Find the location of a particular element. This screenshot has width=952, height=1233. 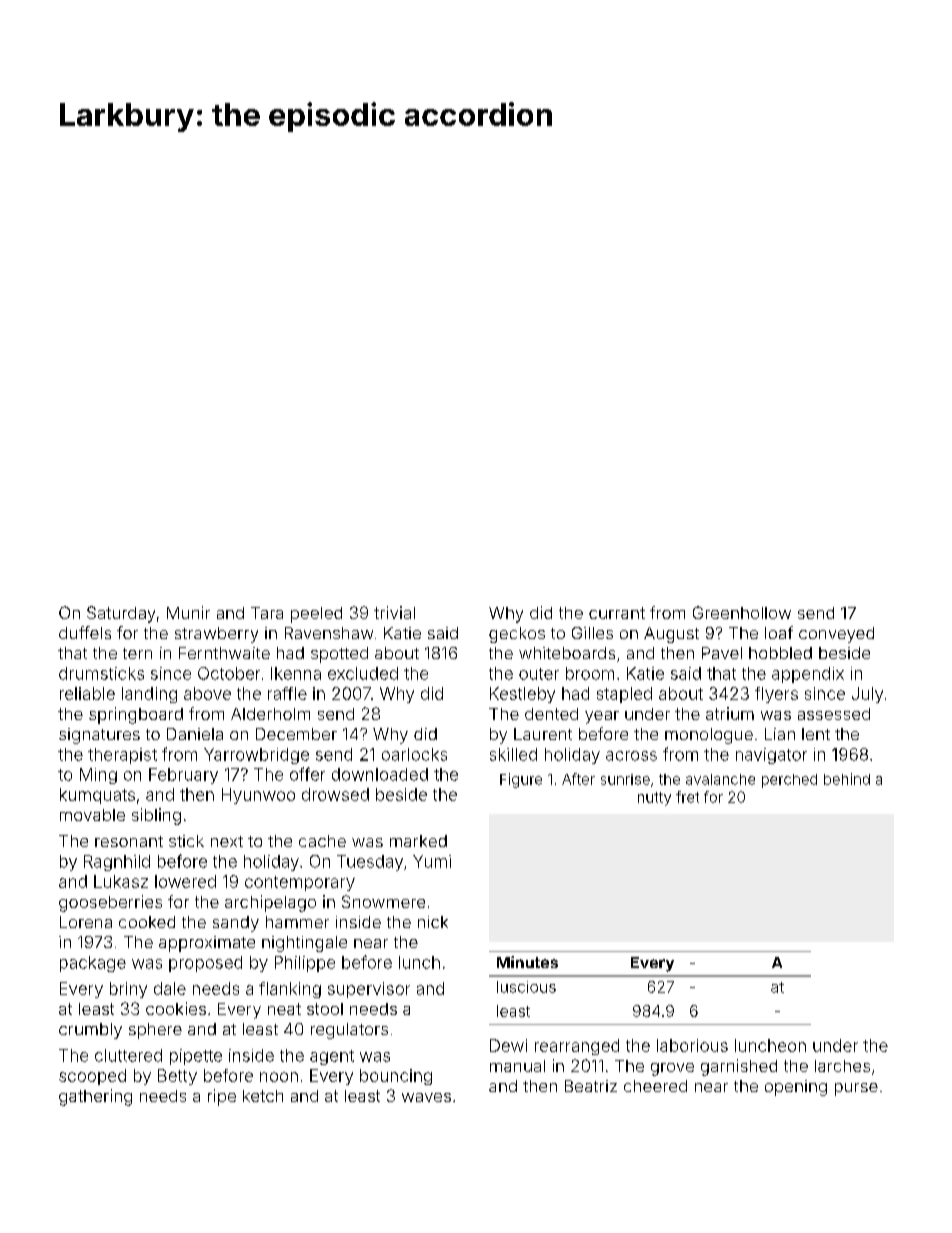

signatures is located at coordinates (99, 736).
